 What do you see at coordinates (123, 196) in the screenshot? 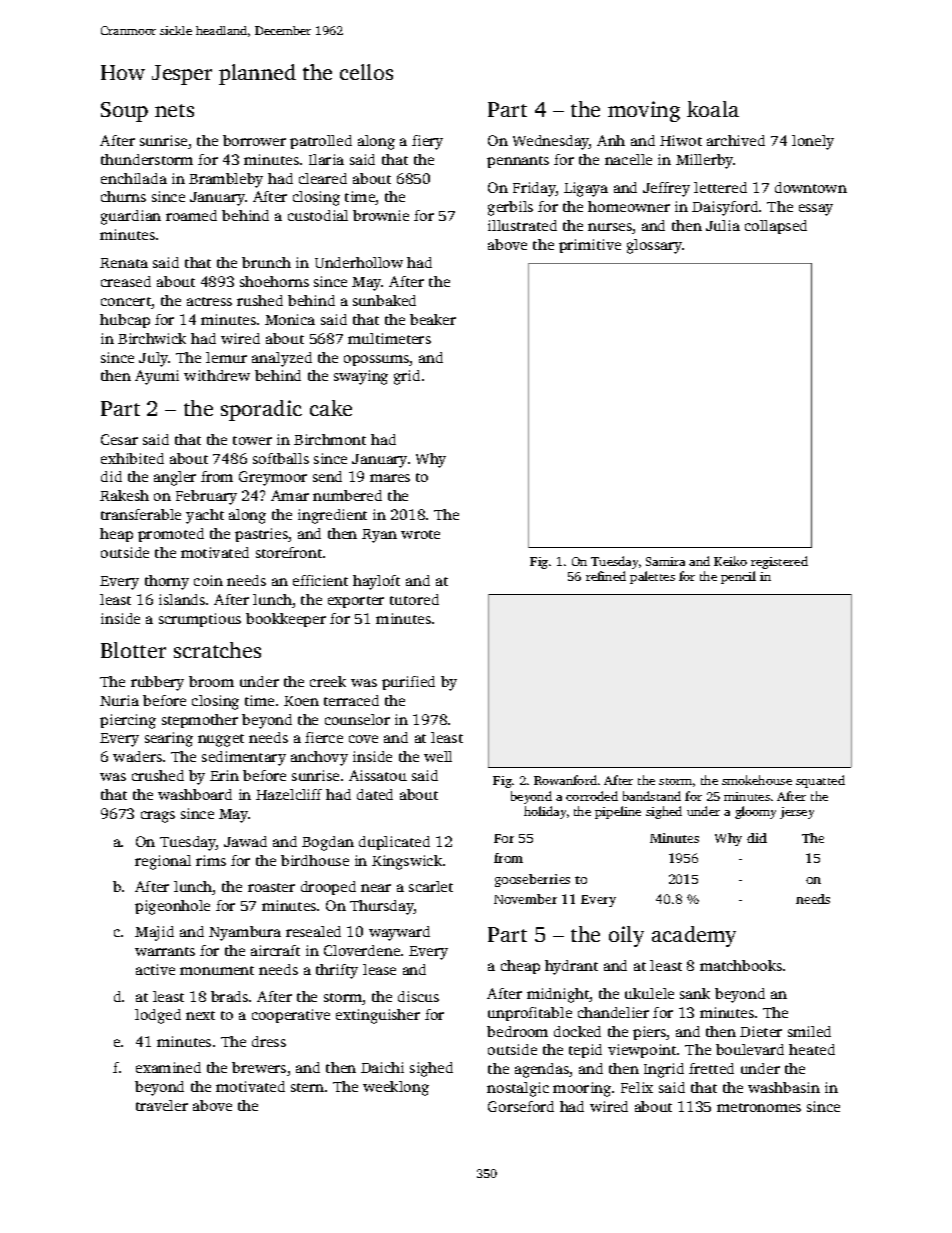
I see `churns` at bounding box center [123, 196].
